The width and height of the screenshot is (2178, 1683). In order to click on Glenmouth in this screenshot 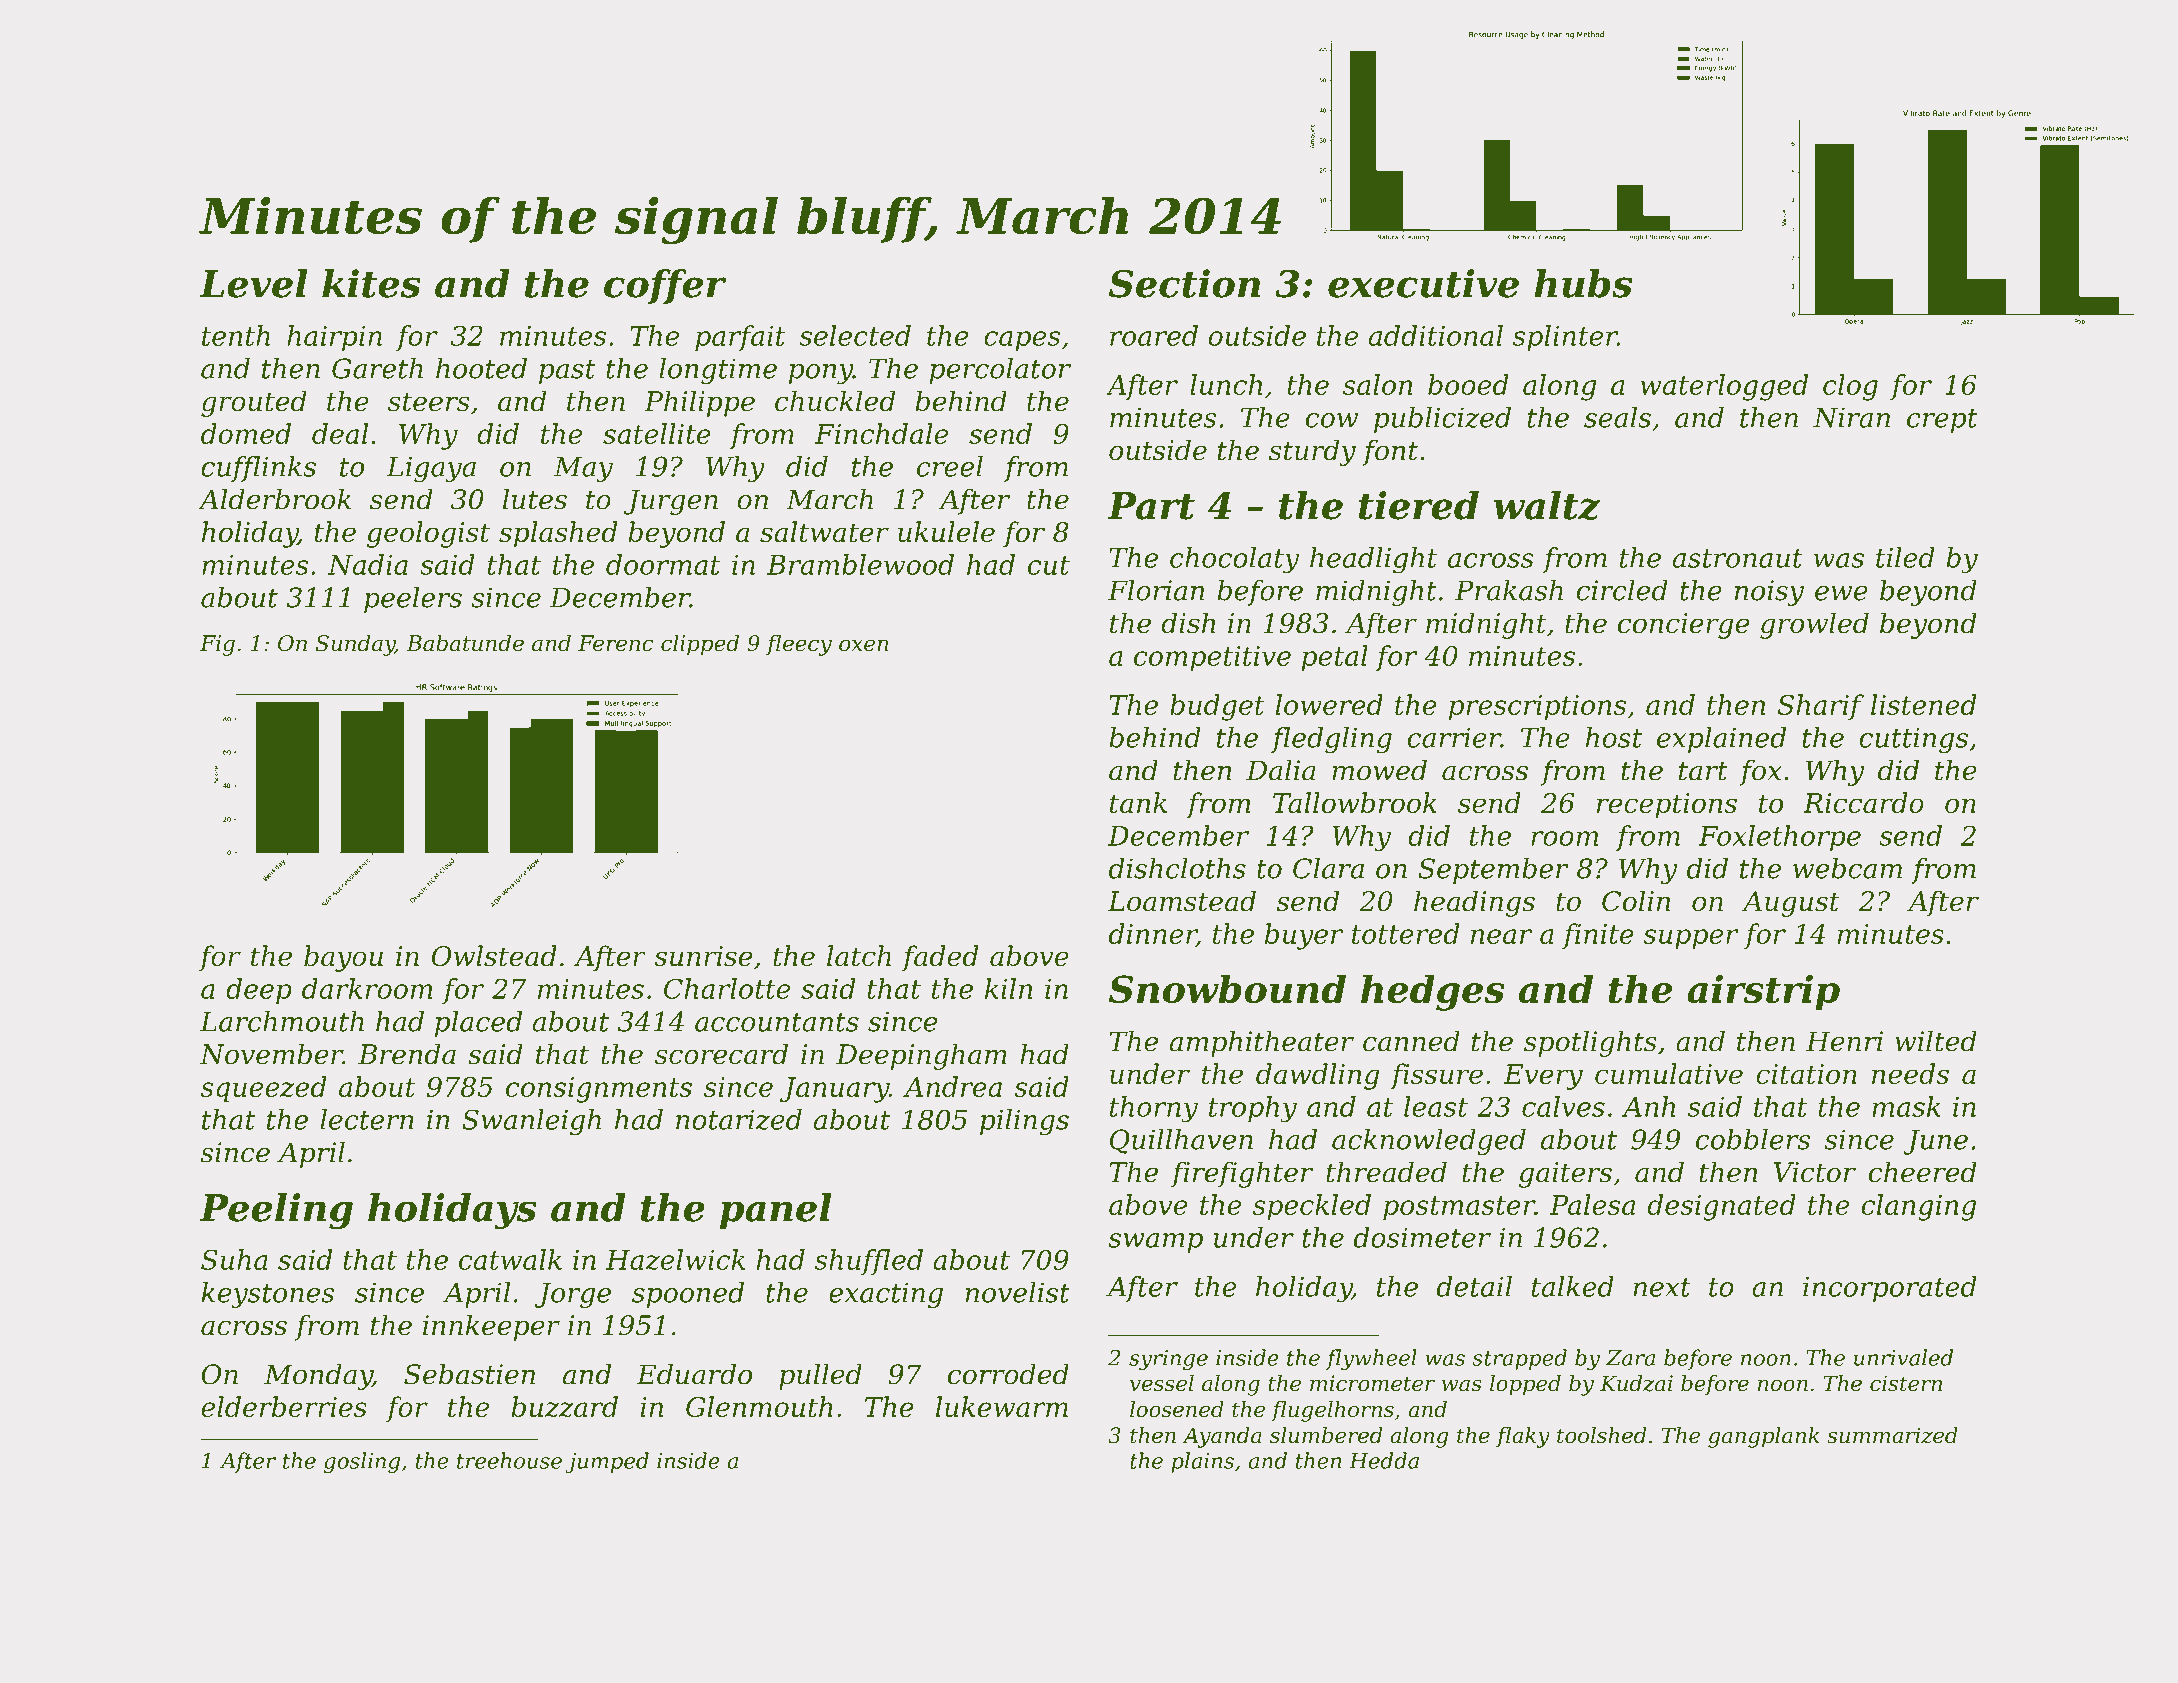, I will do `click(759, 1406)`.
